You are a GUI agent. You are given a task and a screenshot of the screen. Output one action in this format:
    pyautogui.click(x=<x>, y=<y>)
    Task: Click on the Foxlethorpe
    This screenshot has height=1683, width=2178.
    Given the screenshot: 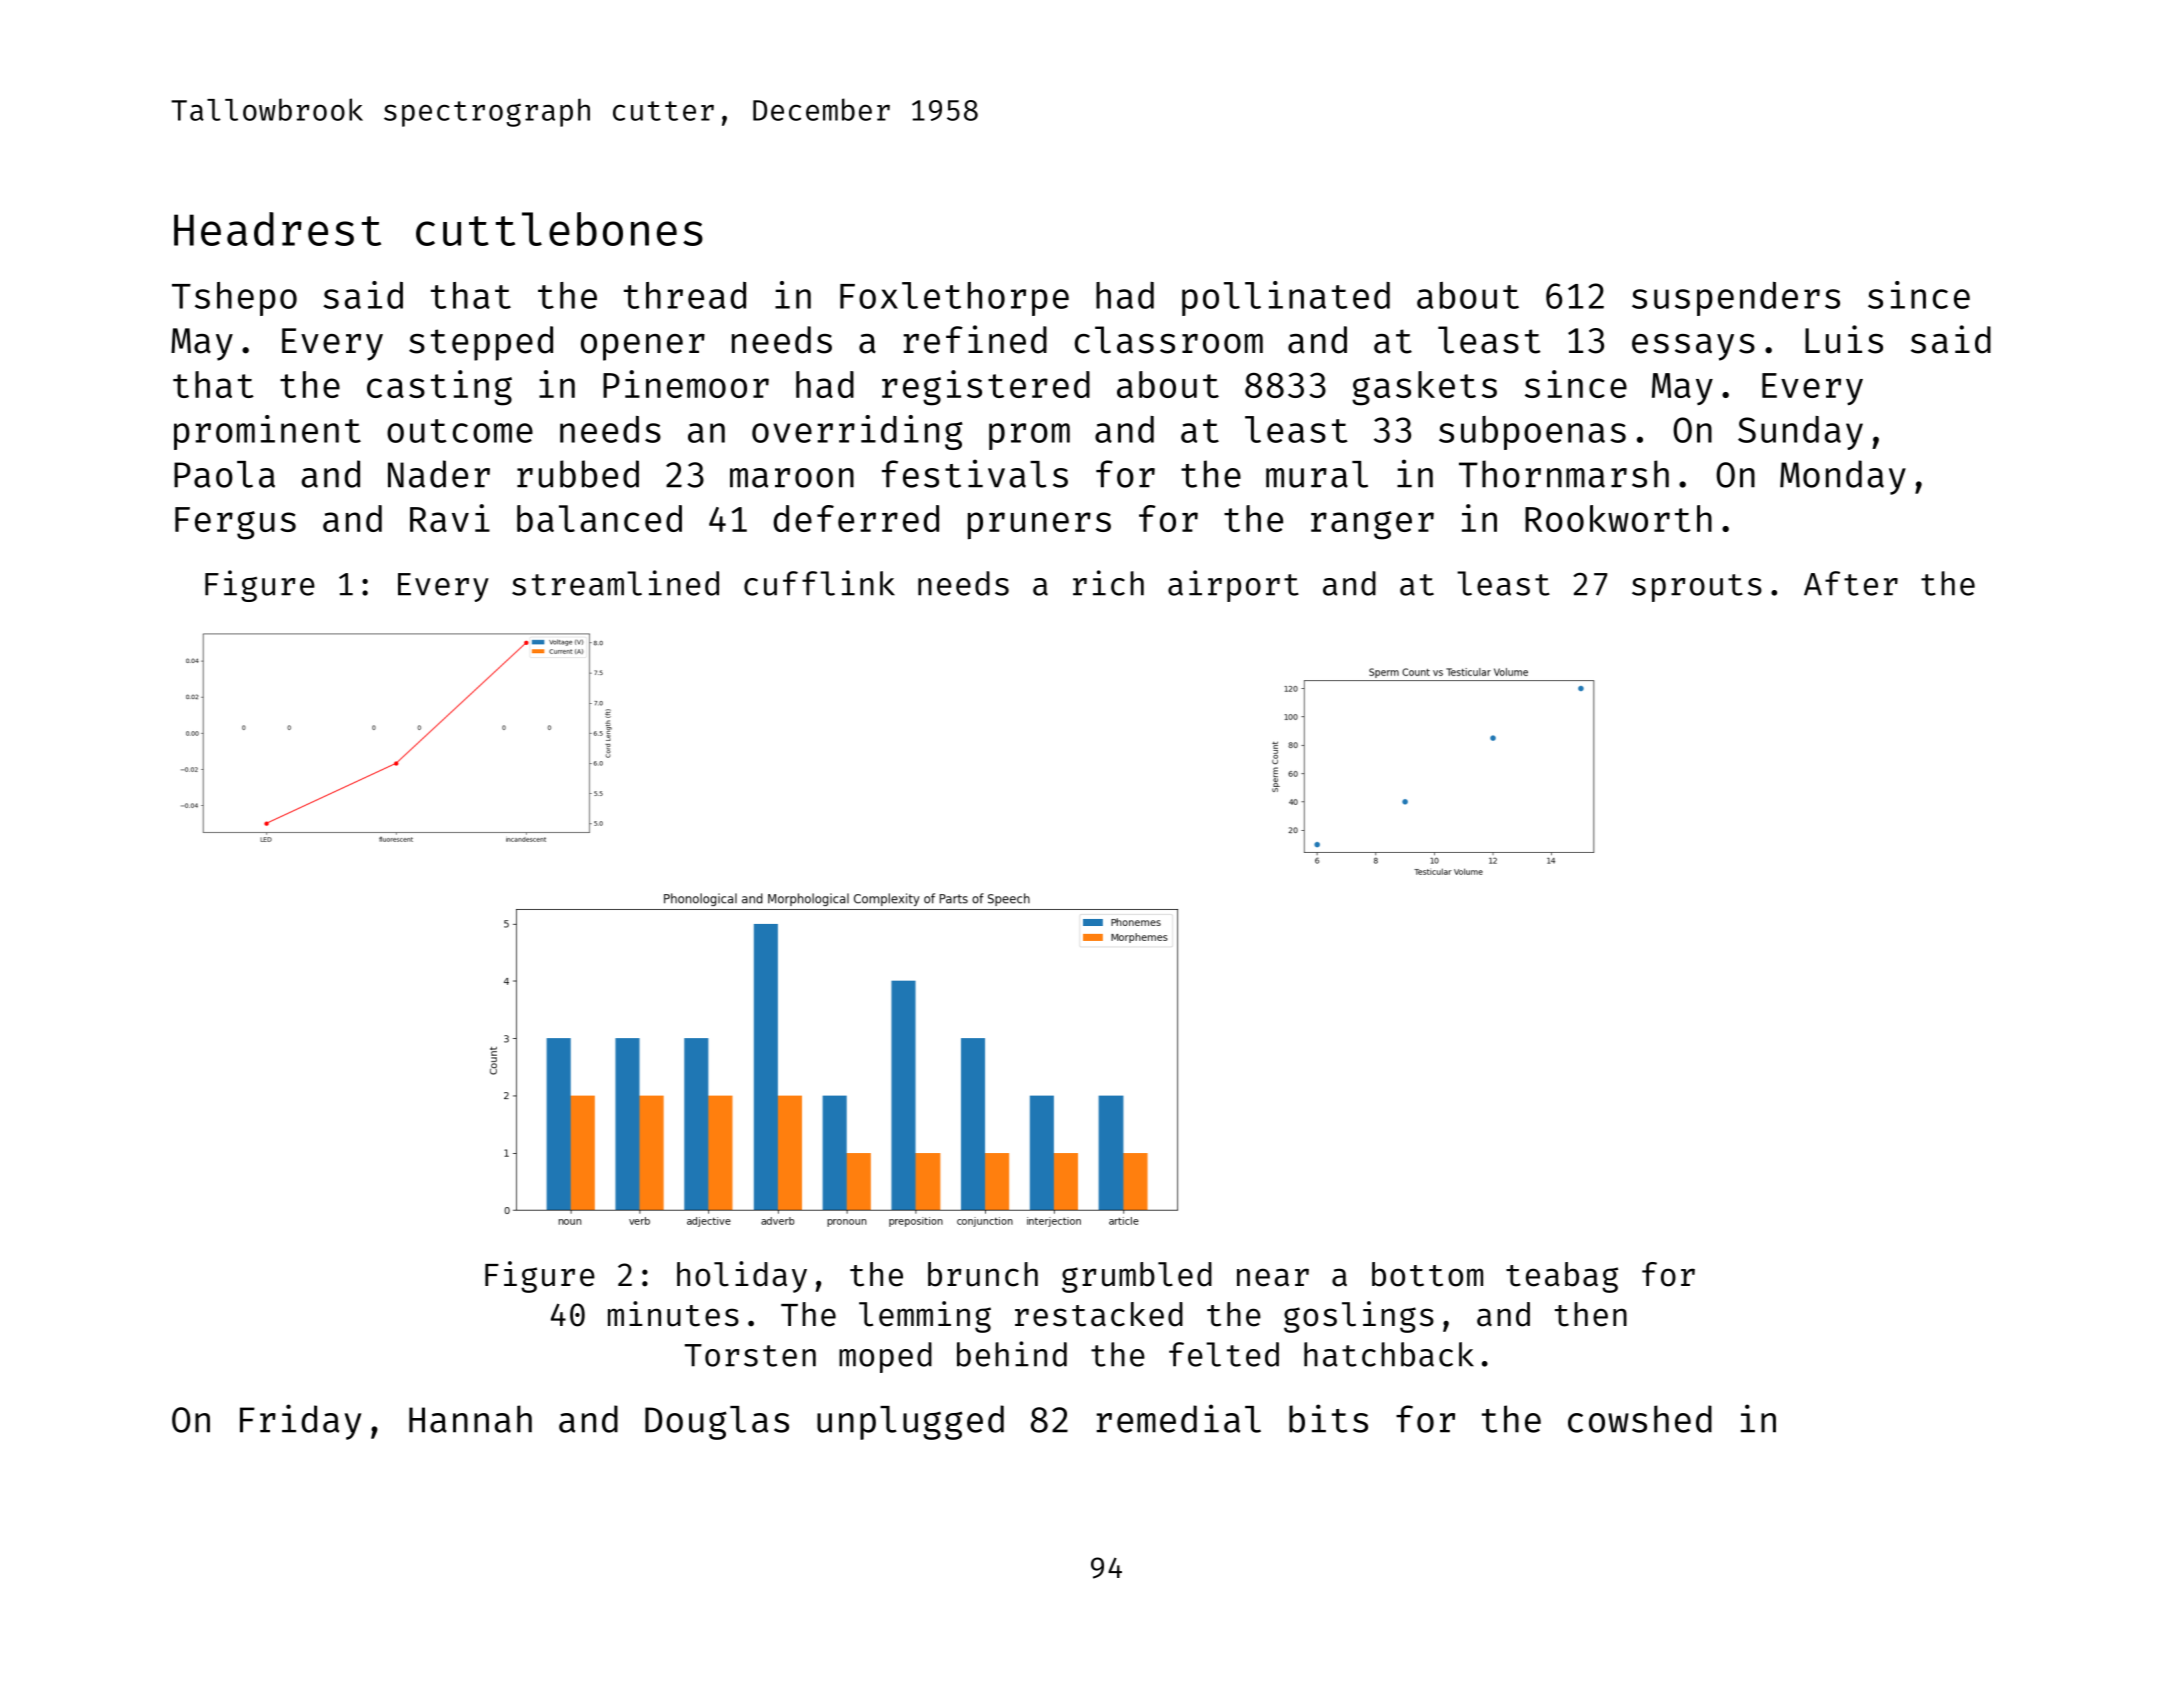 What is the action you would take?
    pyautogui.click(x=954, y=299)
